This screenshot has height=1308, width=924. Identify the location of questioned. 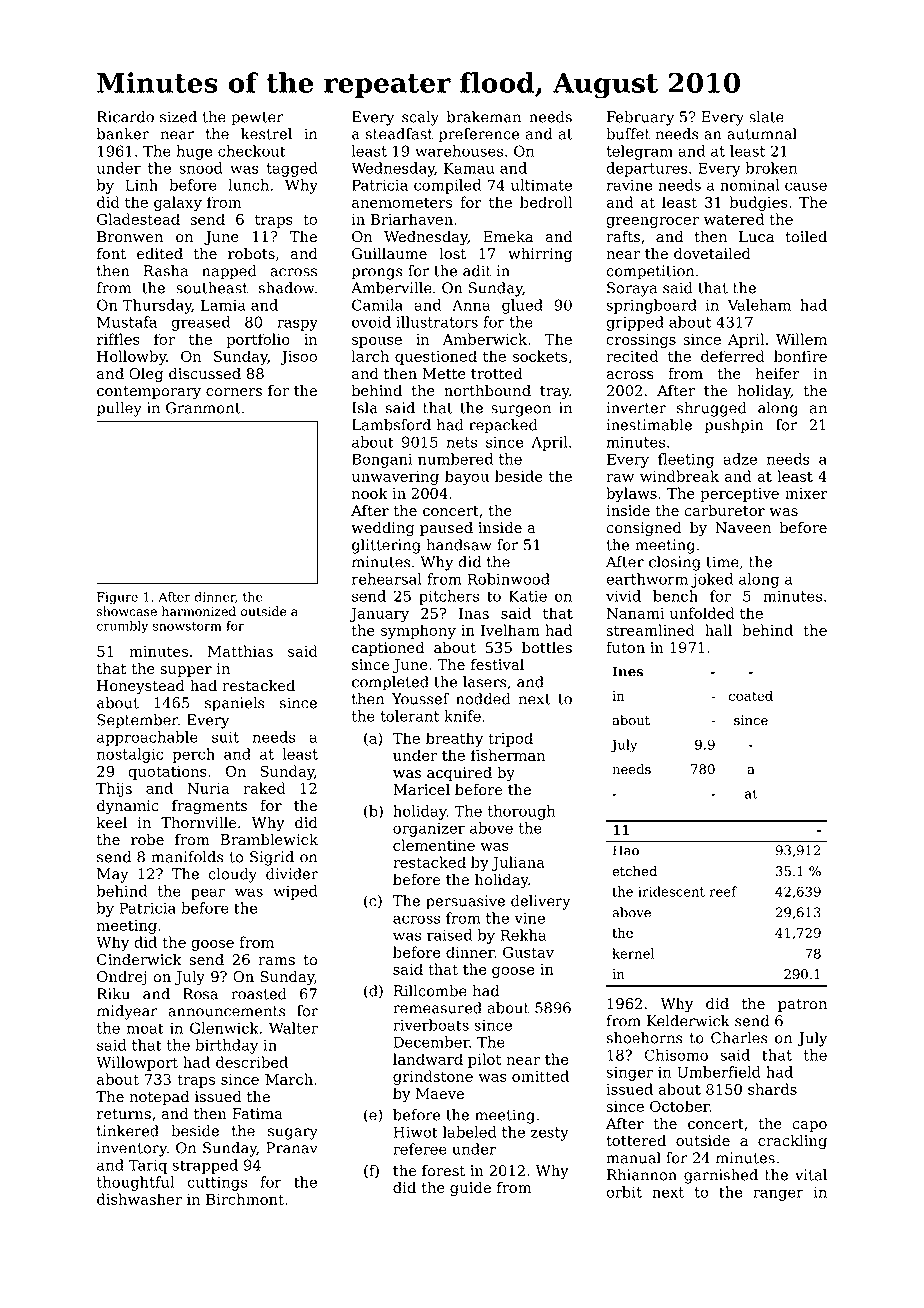
(436, 357).
